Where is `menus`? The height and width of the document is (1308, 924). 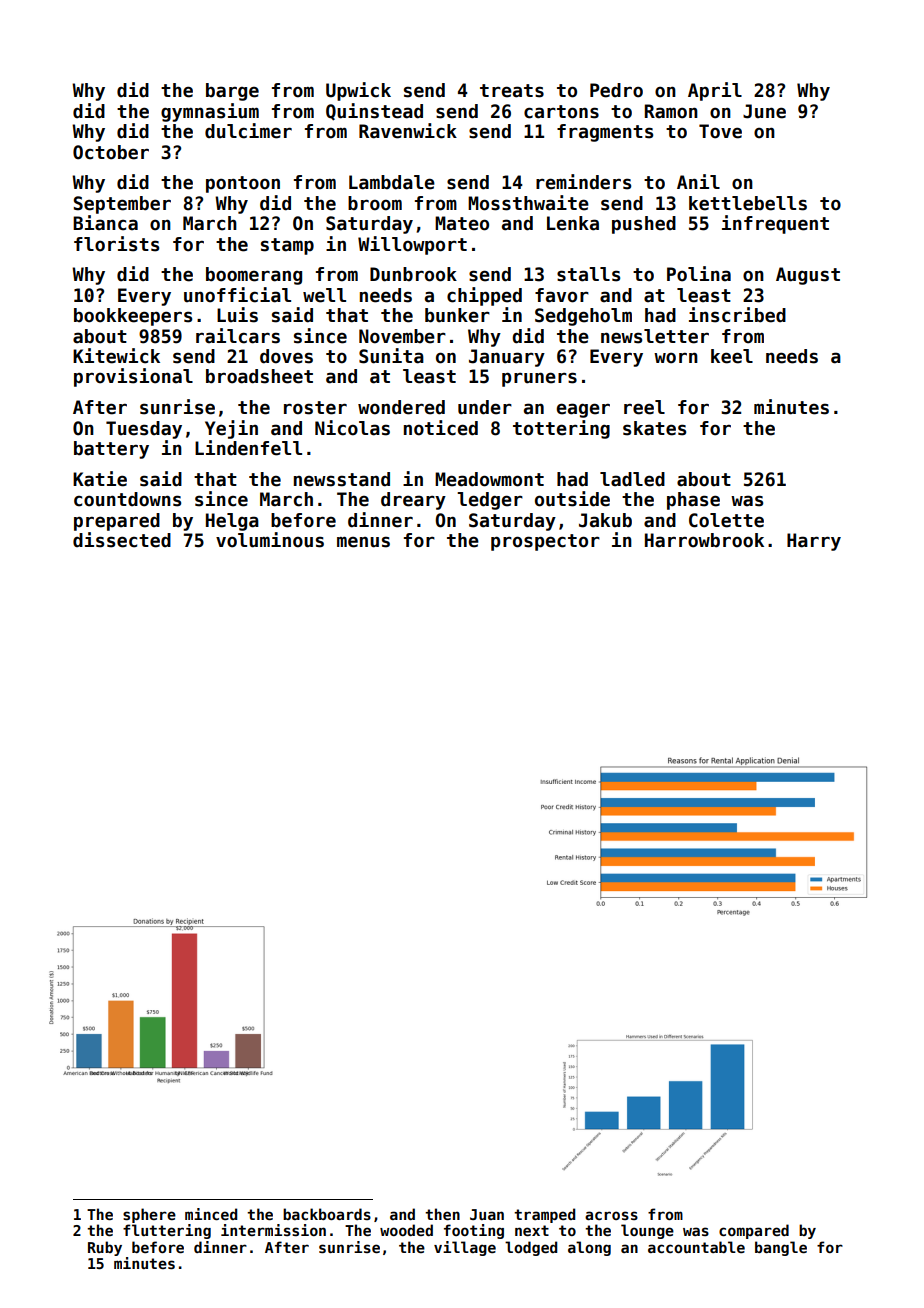
menus is located at coordinates (363, 542).
